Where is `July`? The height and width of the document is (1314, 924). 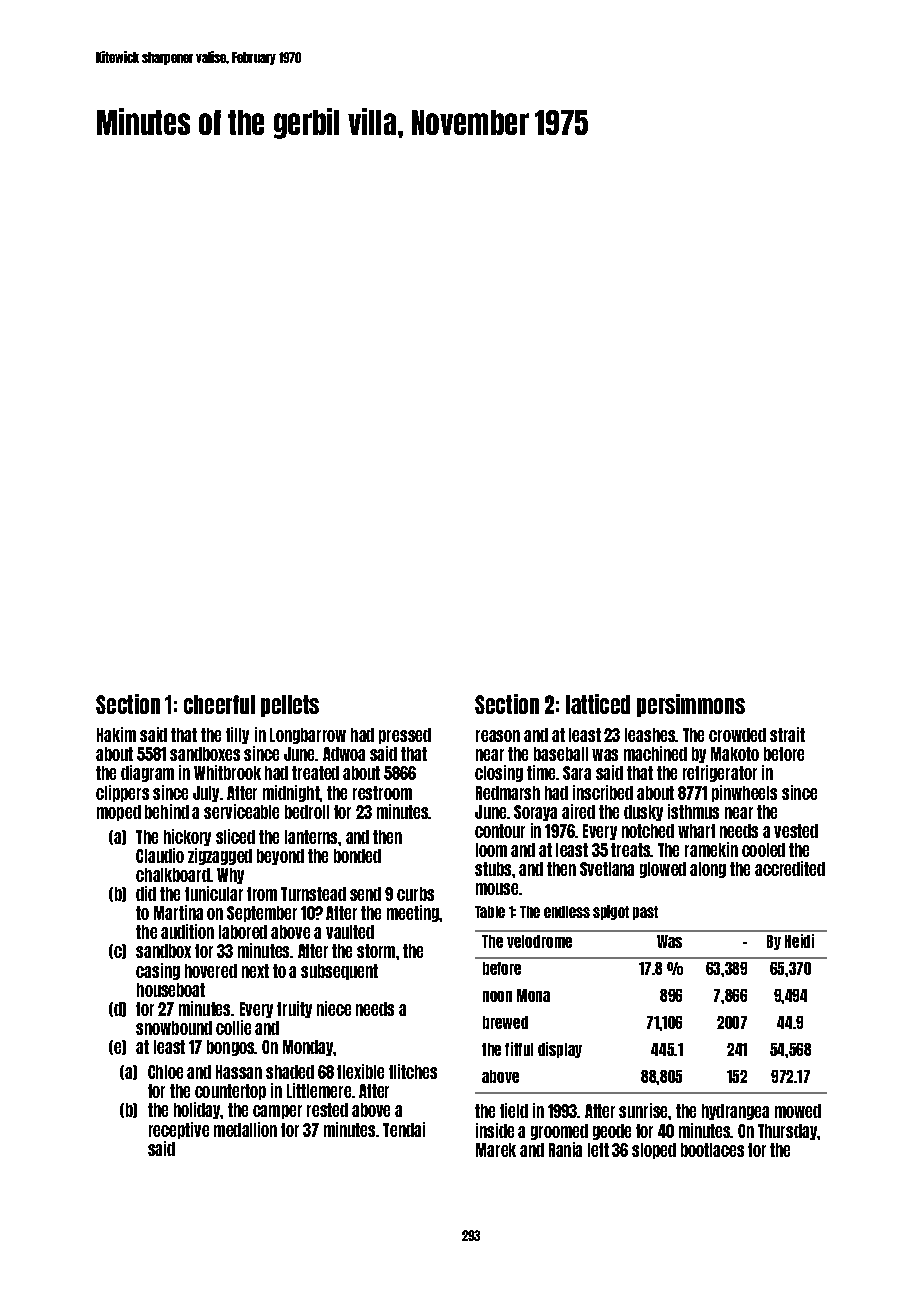 July is located at coordinates (206, 794).
